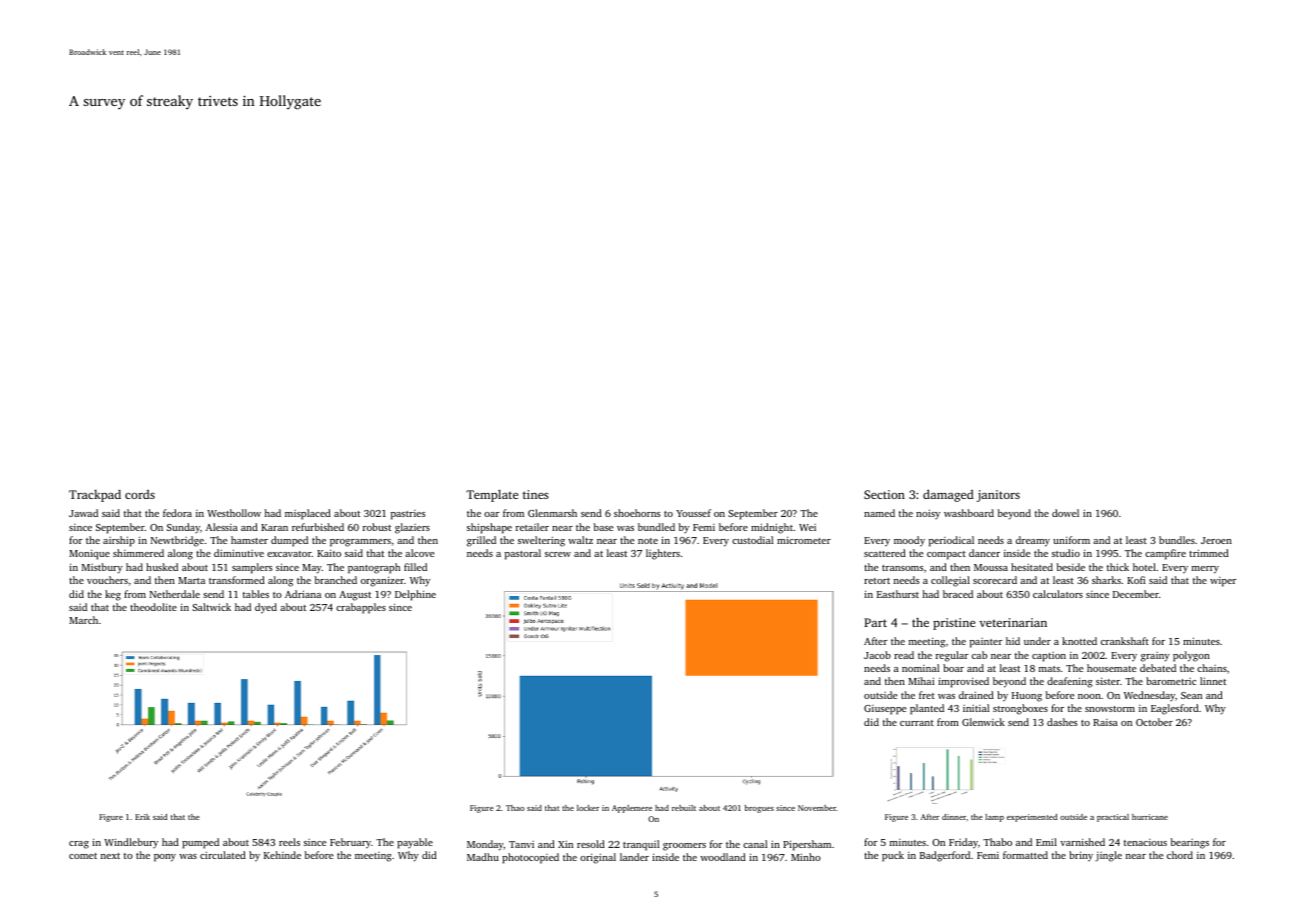 The width and height of the document is (1308, 924). Describe the element at coordinates (83, 513) in the document. I see `Jawad` at that location.
